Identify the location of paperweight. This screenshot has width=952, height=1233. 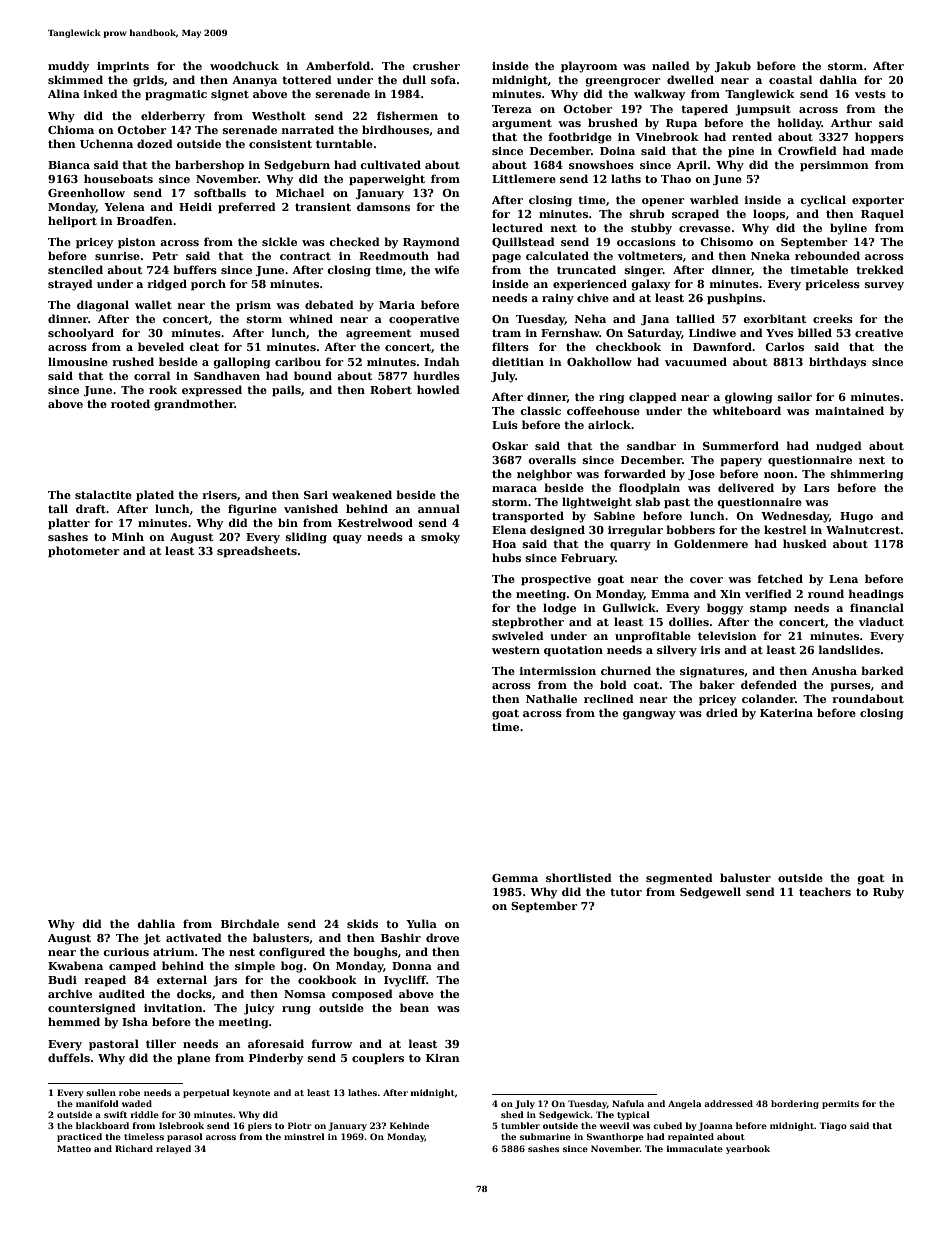
(387, 180).
